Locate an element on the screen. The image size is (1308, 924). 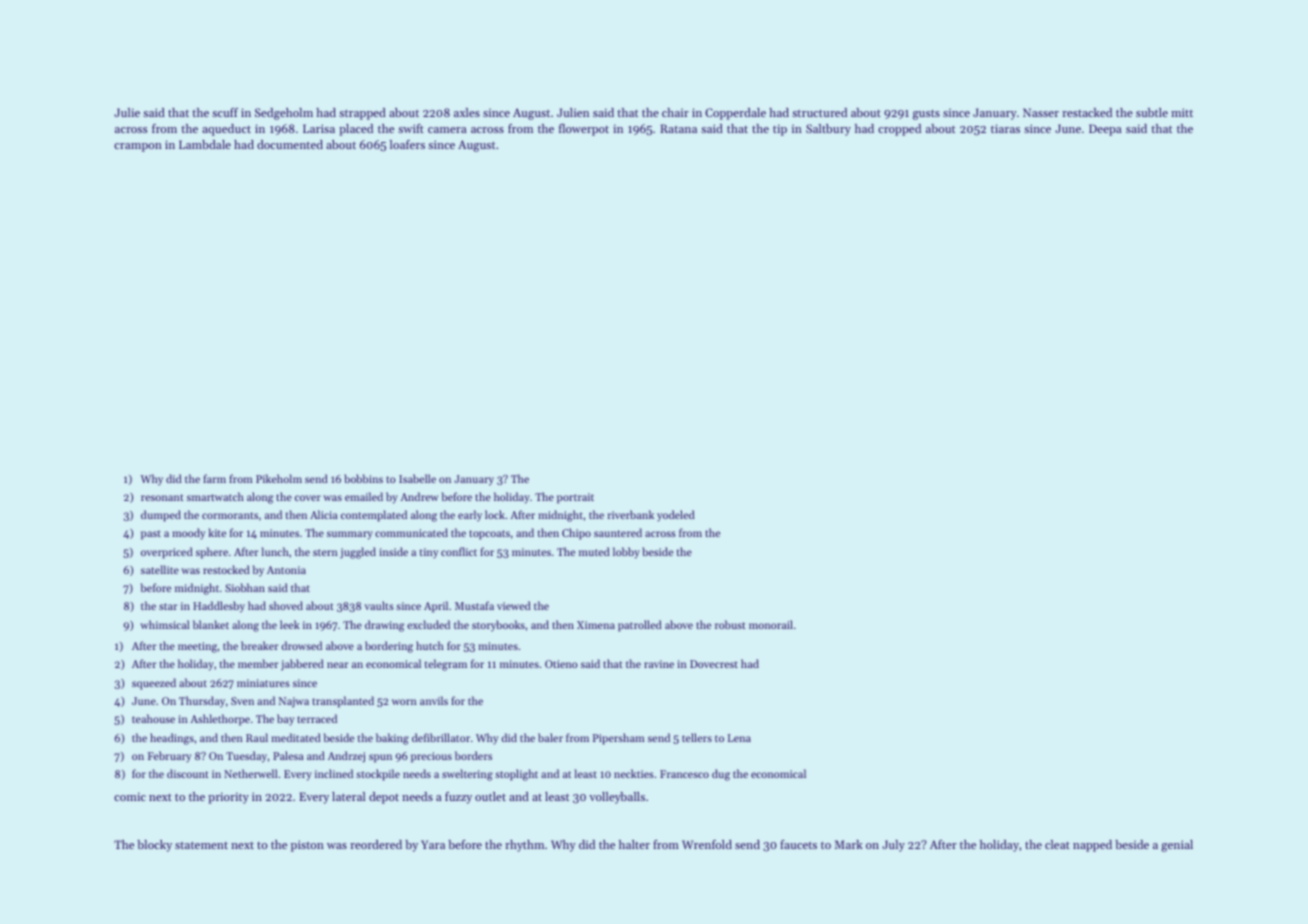
tip is located at coordinates (780, 130).
